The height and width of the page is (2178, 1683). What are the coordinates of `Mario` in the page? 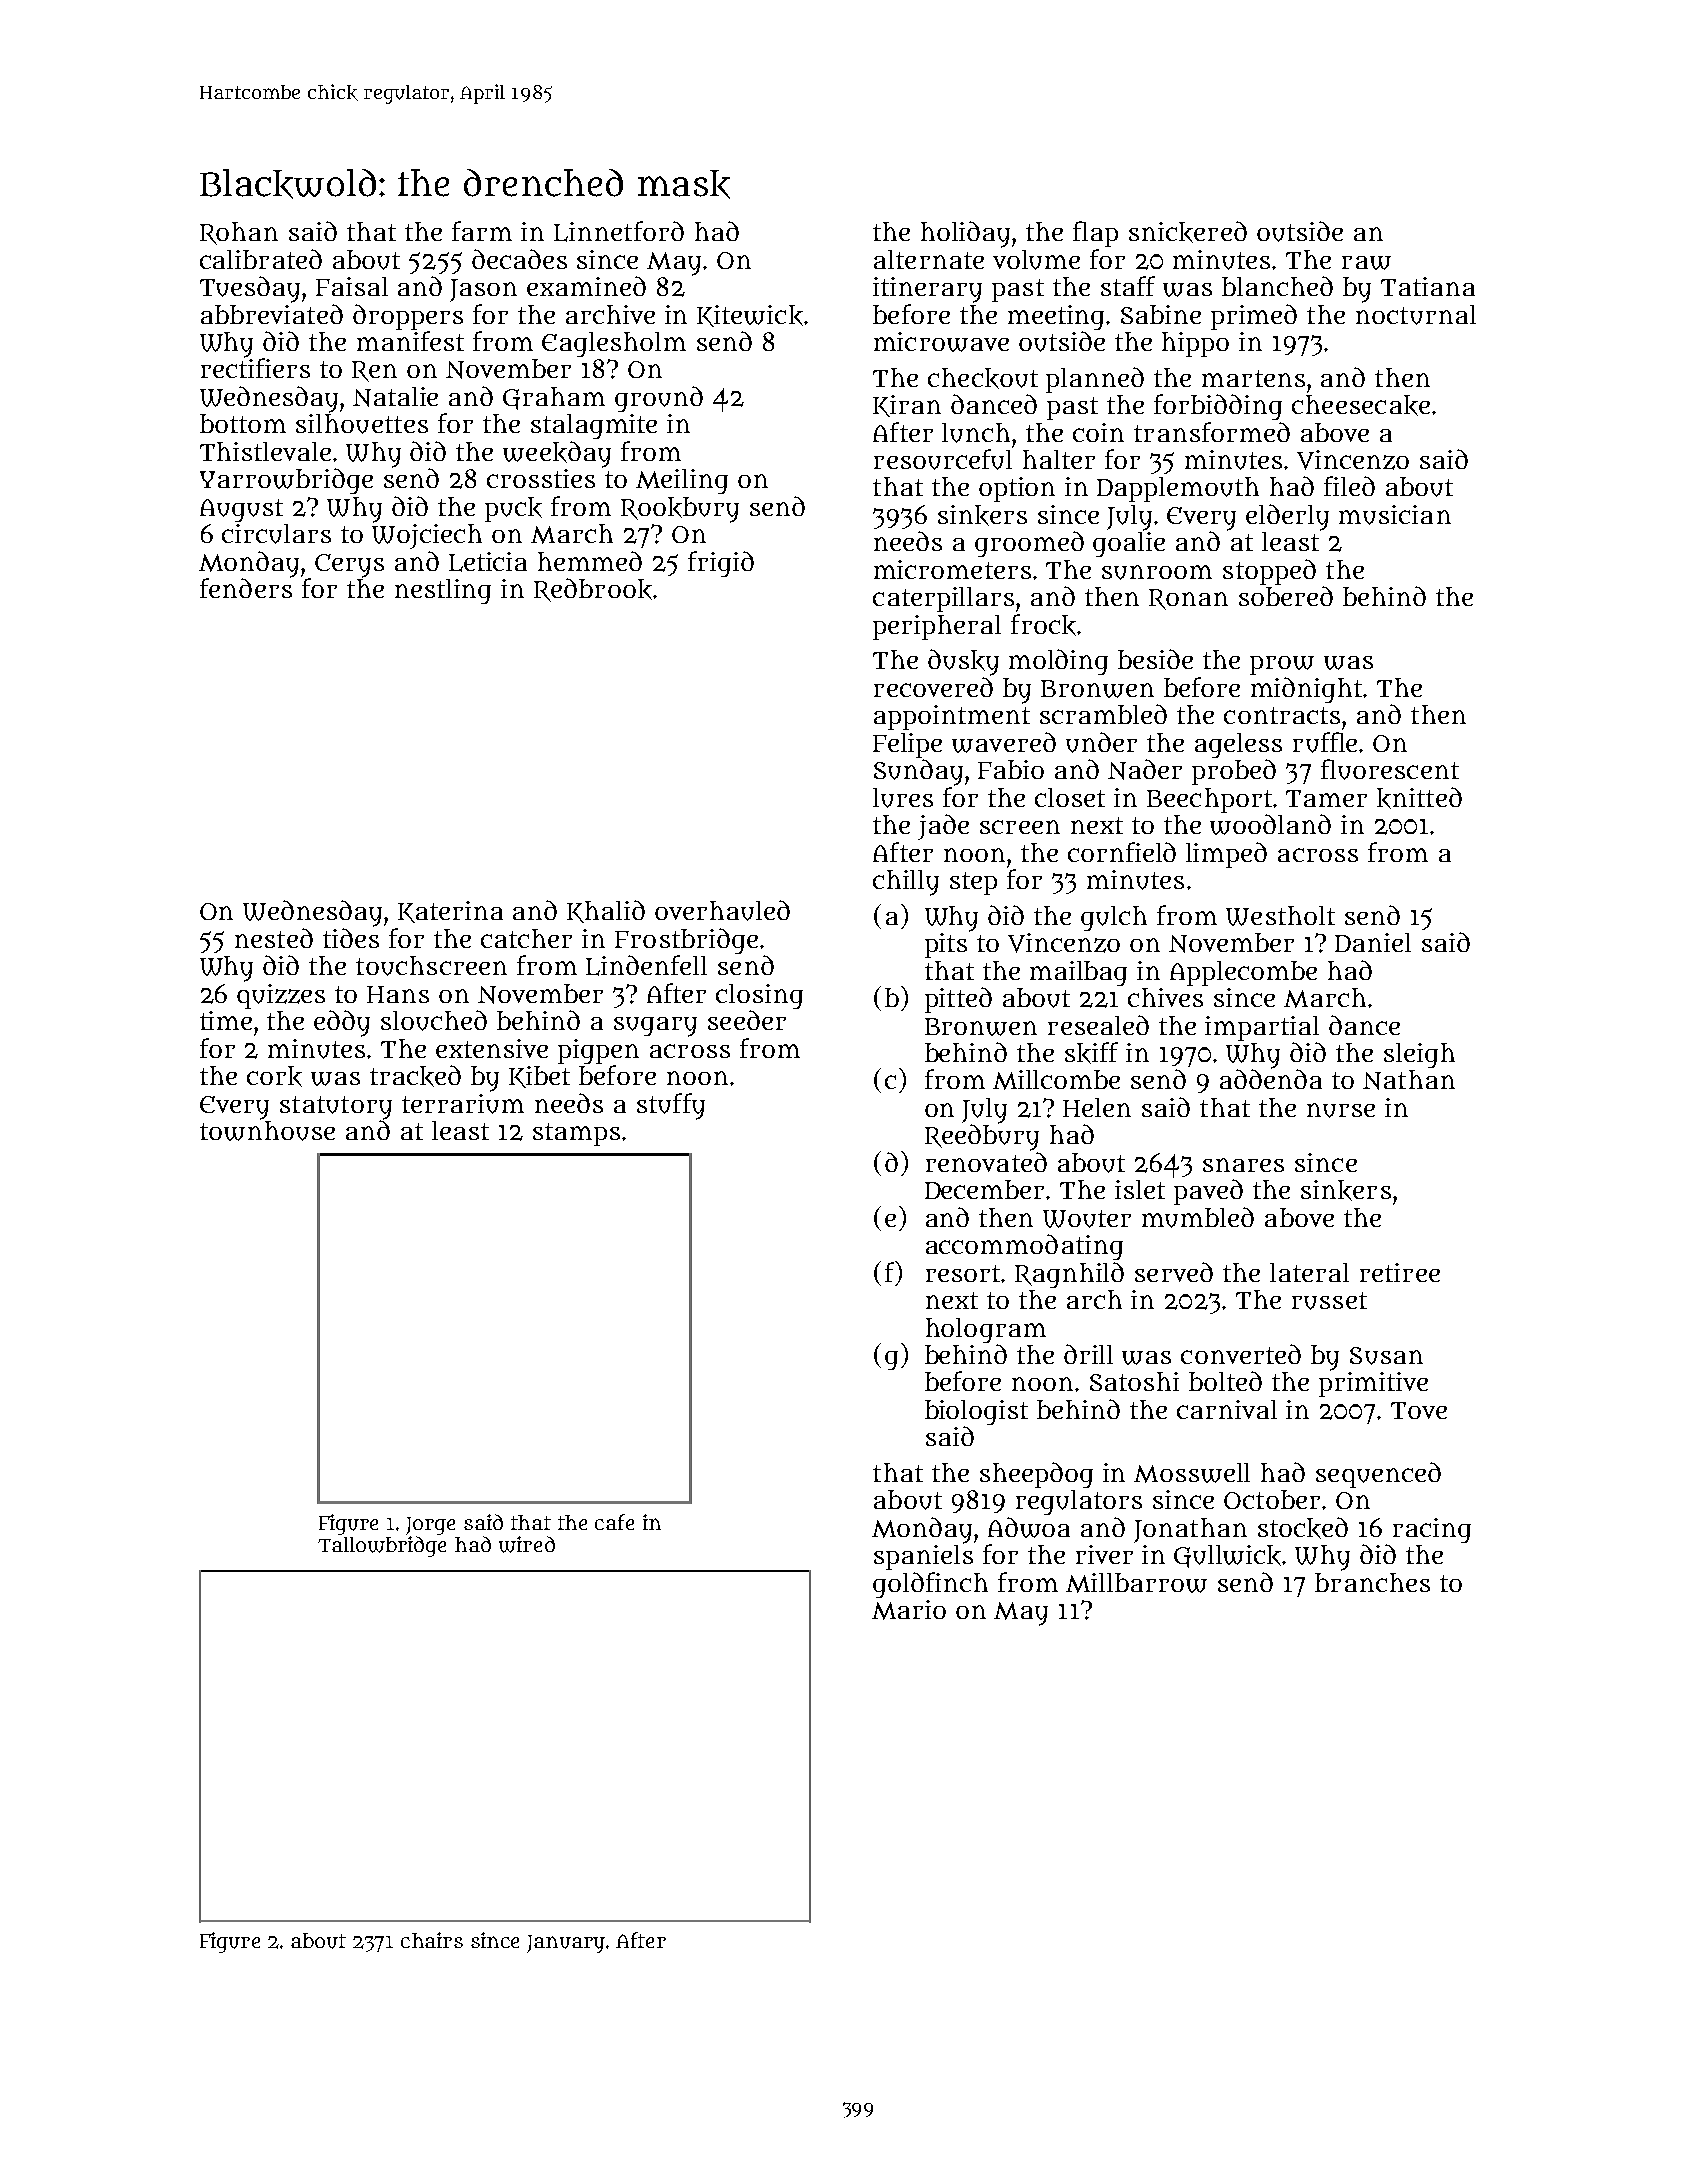 It's located at (909, 1610).
